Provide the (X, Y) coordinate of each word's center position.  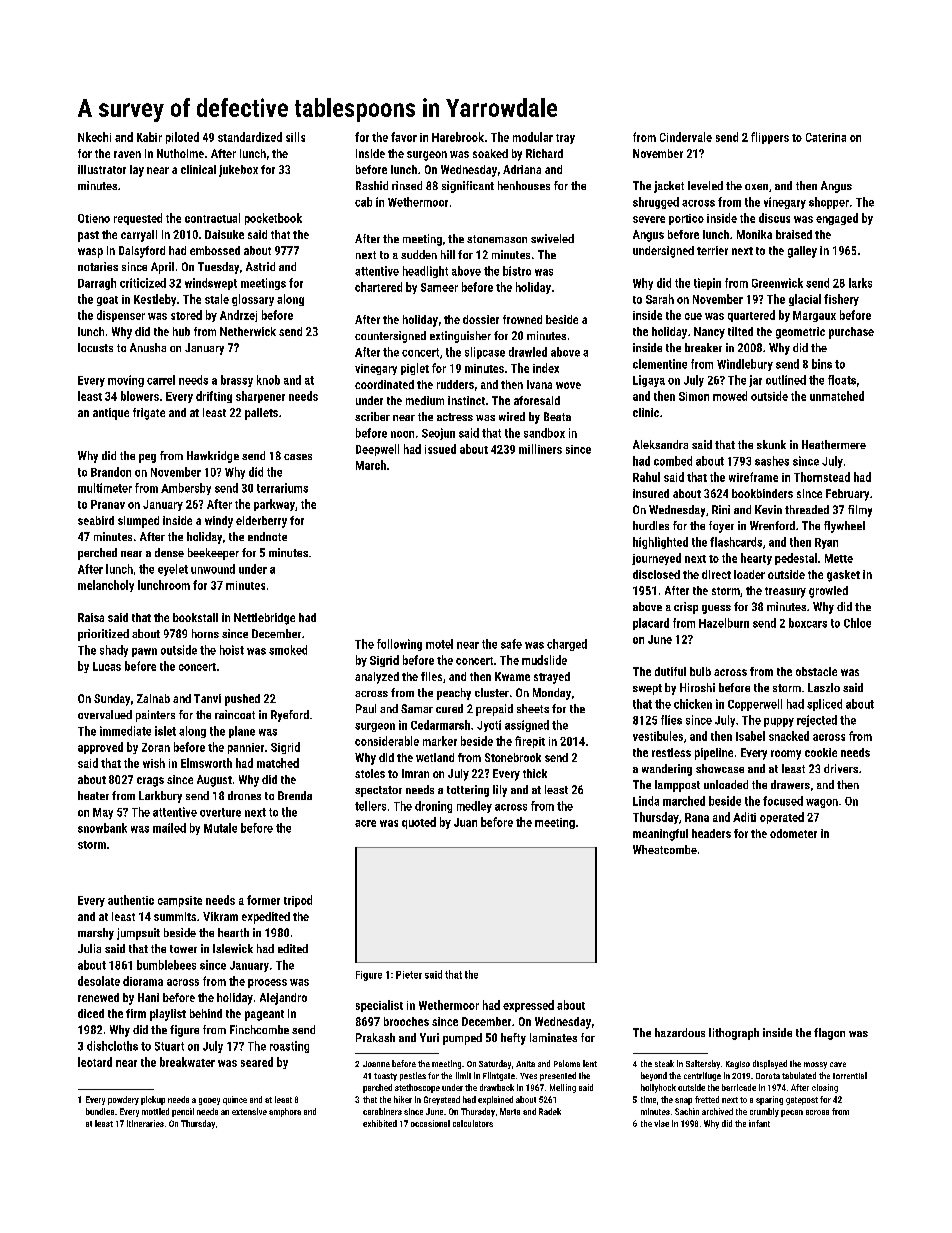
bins (822, 364)
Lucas (107, 666)
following (399, 645)
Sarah (660, 299)
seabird (96, 520)
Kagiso (738, 1065)
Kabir (149, 137)
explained (495, 1100)
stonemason (497, 239)
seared (257, 1062)
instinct (466, 400)
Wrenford (772, 525)
